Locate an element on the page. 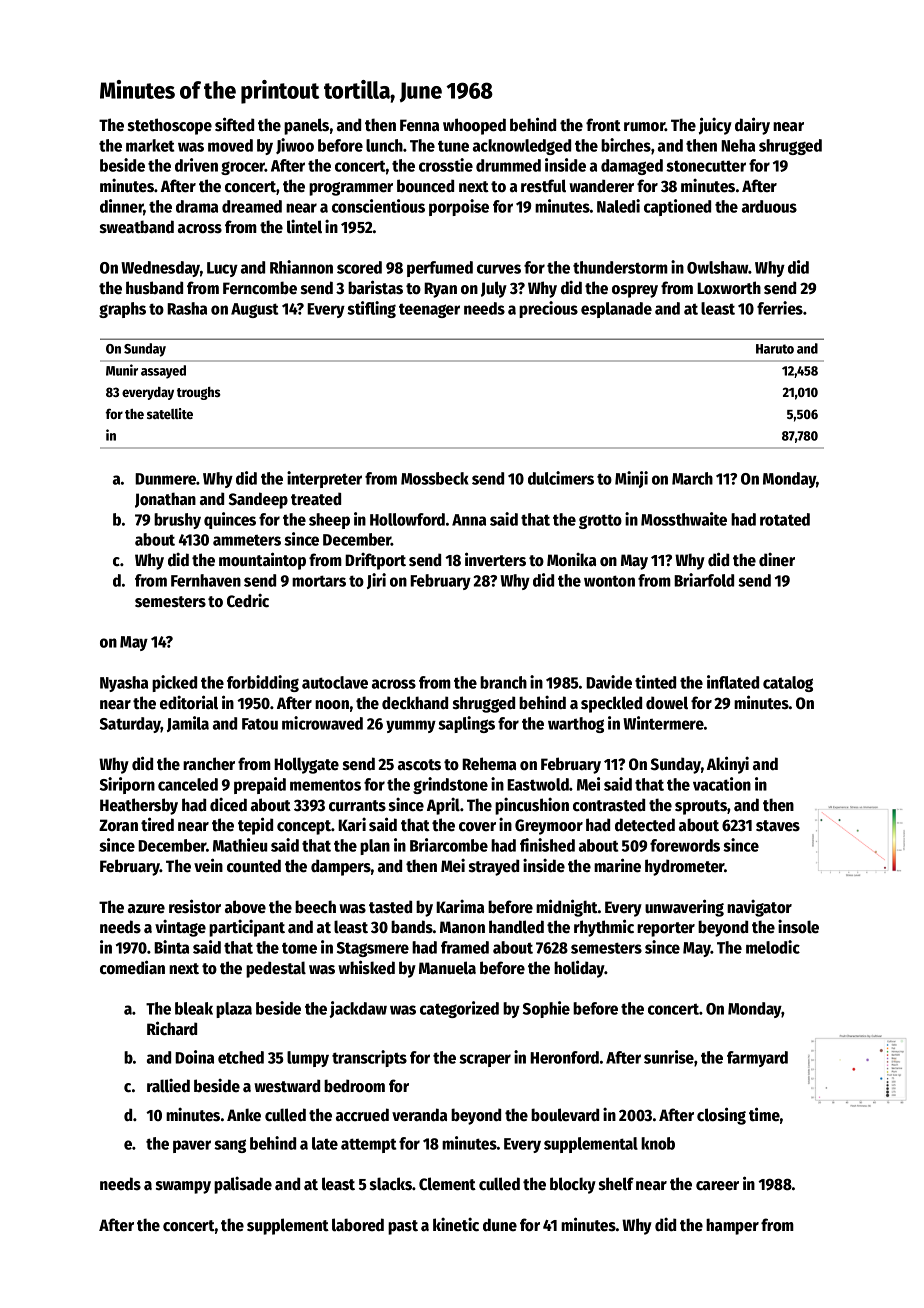  Fenna is located at coordinates (419, 125).
